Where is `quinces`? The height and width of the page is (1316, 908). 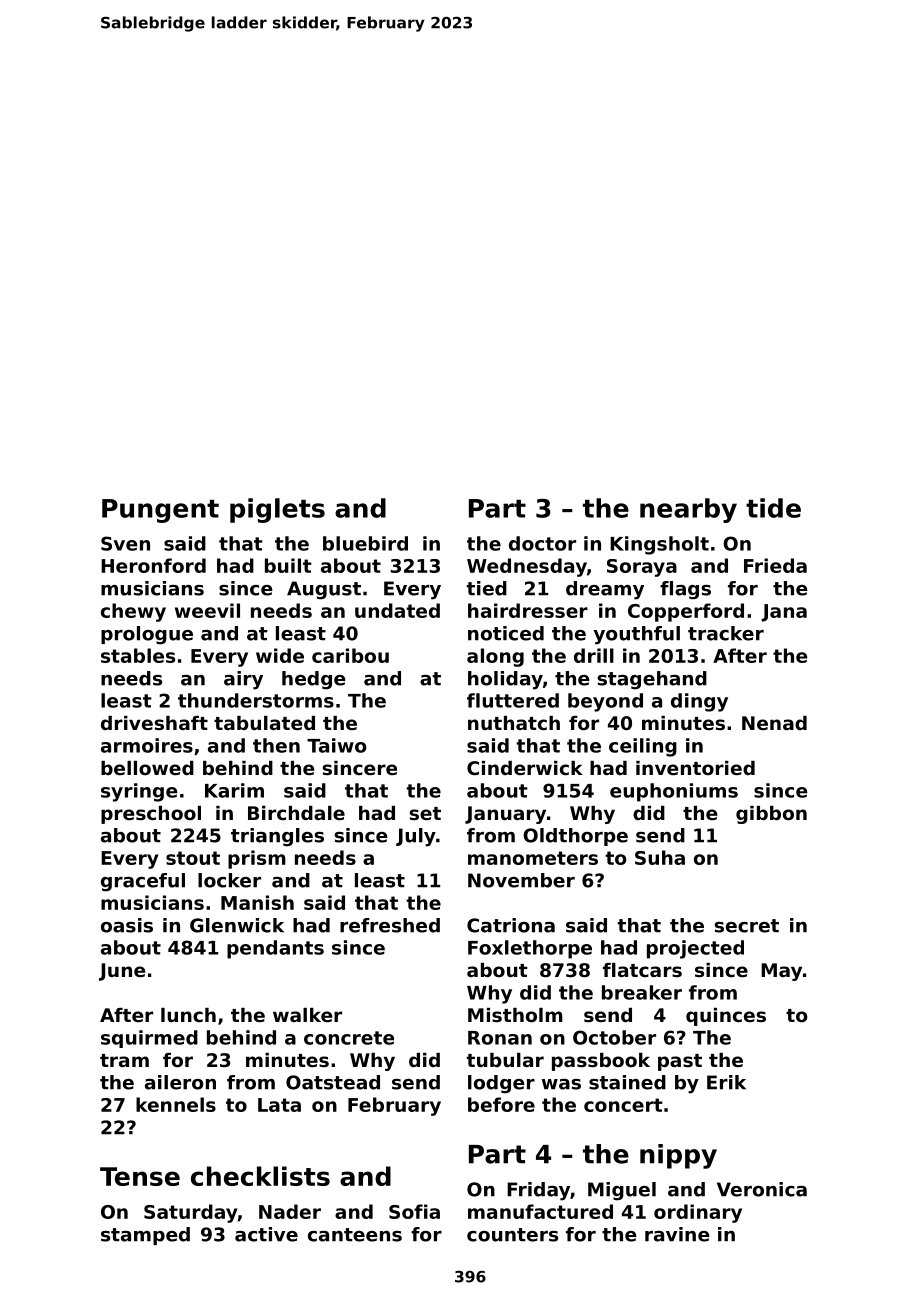
quinces is located at coordinates (726, 1017).
